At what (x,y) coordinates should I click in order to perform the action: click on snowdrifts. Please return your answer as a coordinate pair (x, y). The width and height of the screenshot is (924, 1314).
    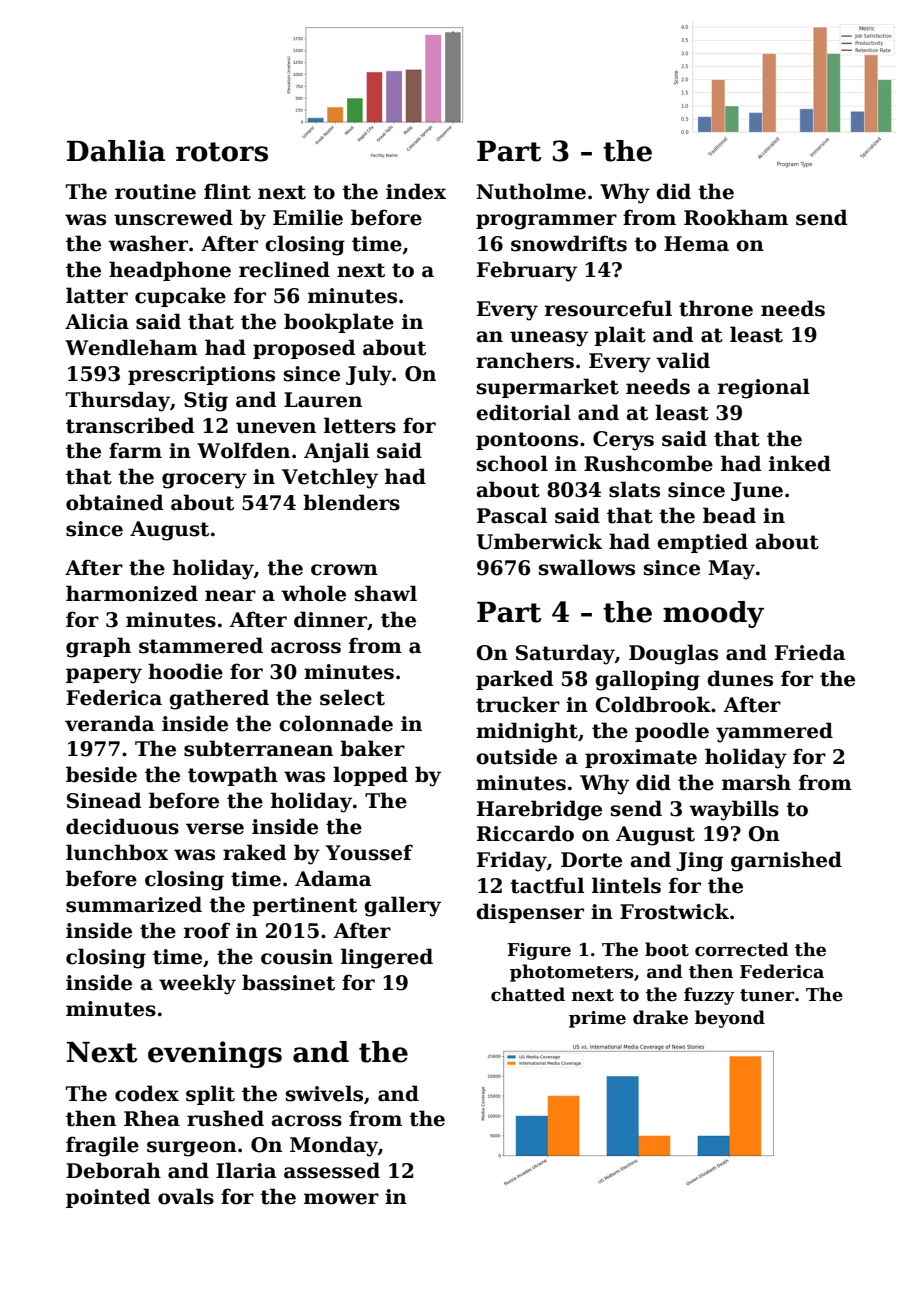
    Looking at the image, I should click on (569, 243).
